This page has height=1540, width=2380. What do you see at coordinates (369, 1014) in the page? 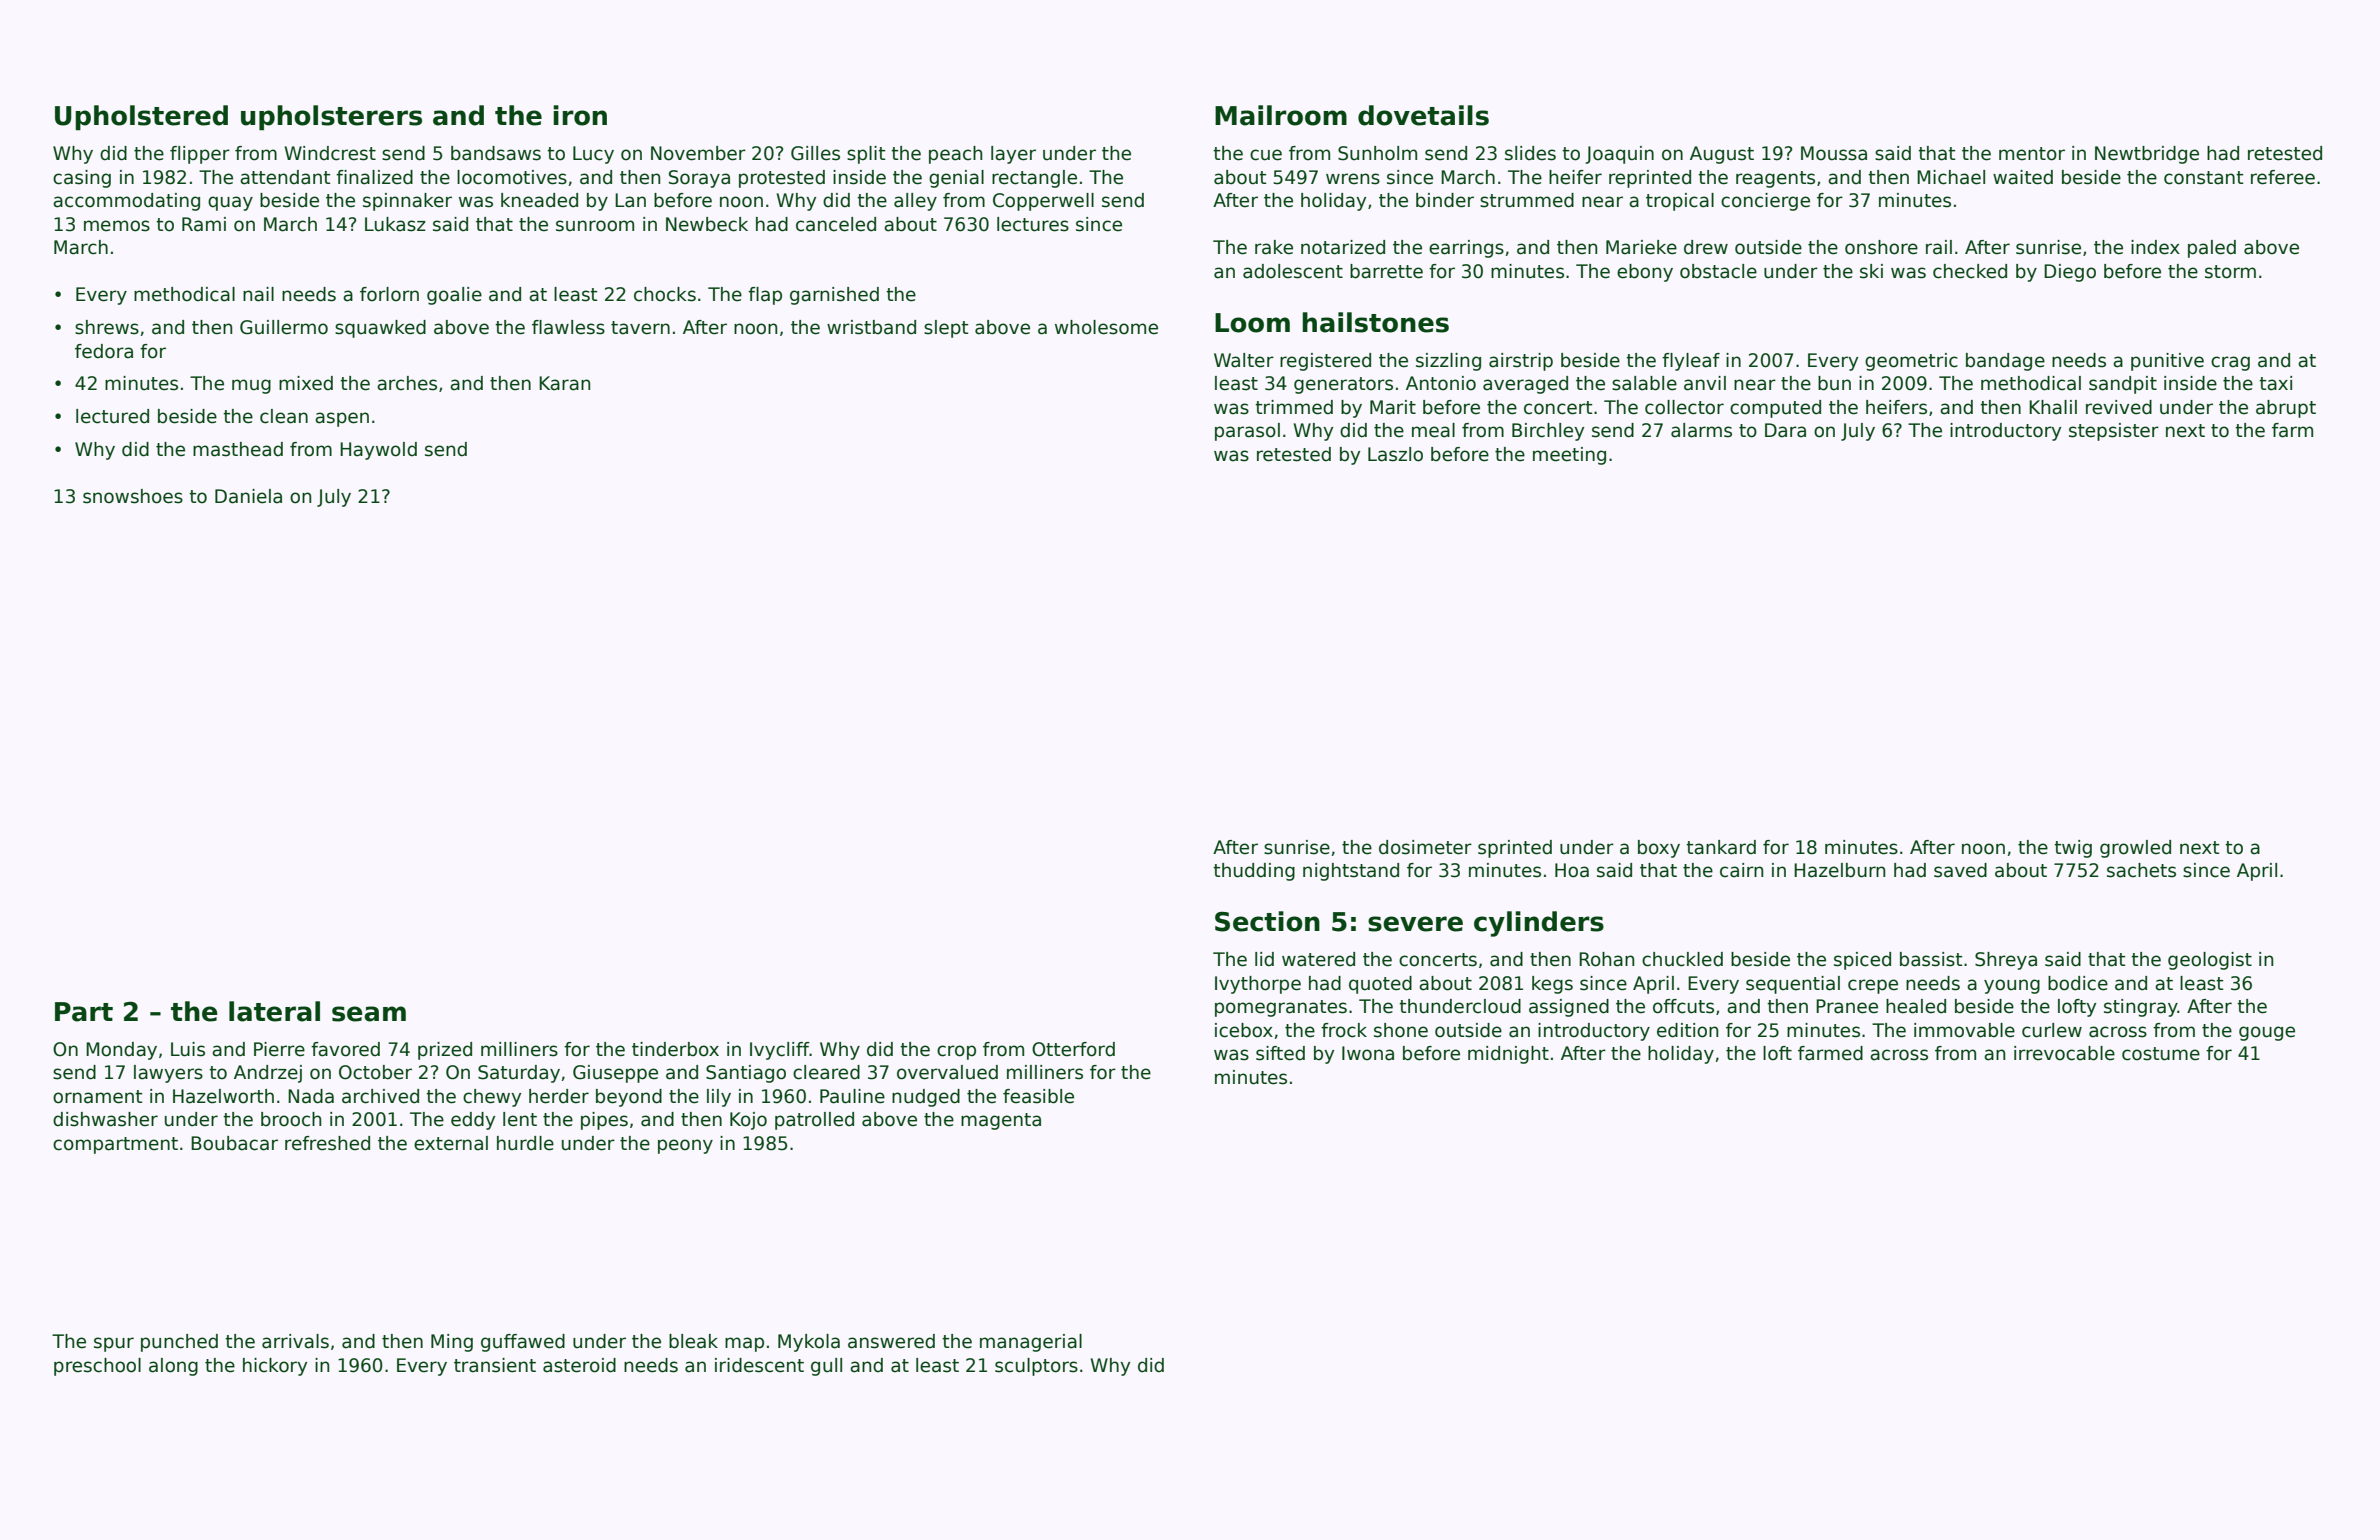
I see `seam` at bounding box center [369, 1014].
